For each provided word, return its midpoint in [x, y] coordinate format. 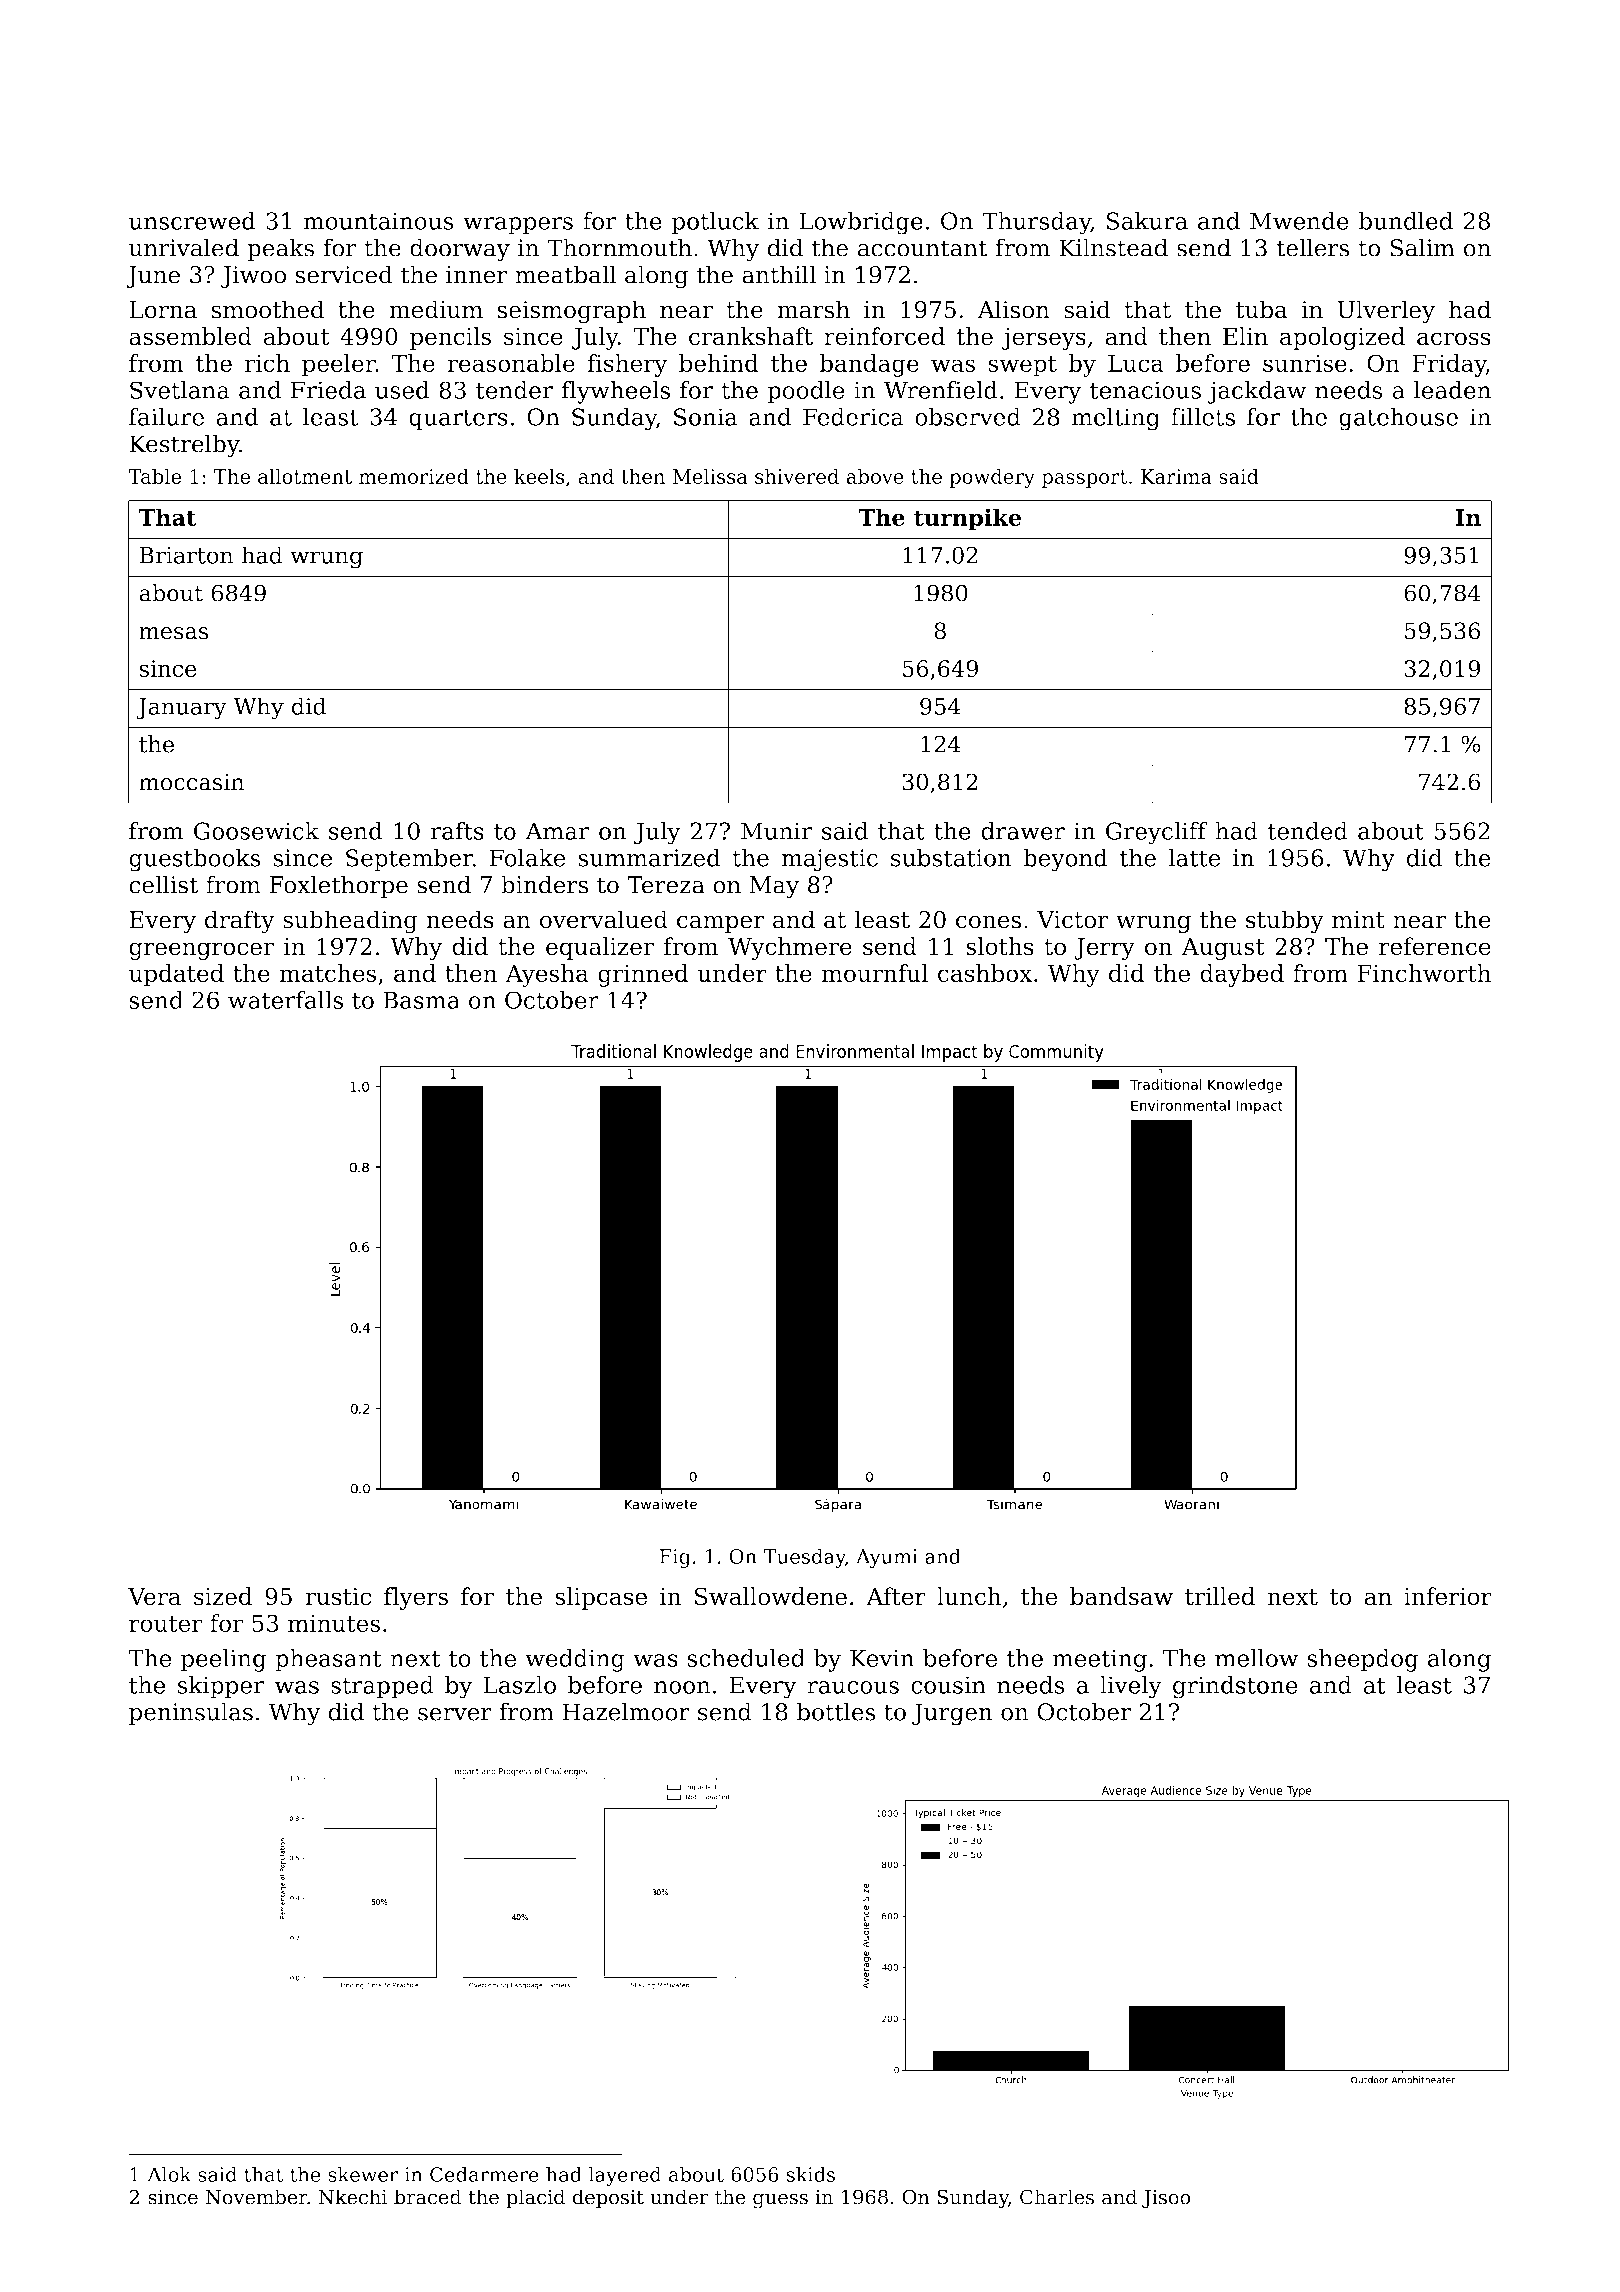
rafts [457, 831]
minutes [334, 1623]
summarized [649, 857]
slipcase [601, 1598]
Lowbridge [861, 223]
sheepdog [1362, 1660]
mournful [875, 973]
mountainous [378, 221]
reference [1435, 946]
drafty [240, 922]
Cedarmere [484, 2174]
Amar [557, 831]
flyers [416, 1598]
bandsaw [1121, 1596]
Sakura [1147, 220]
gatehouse [1398, 419]
